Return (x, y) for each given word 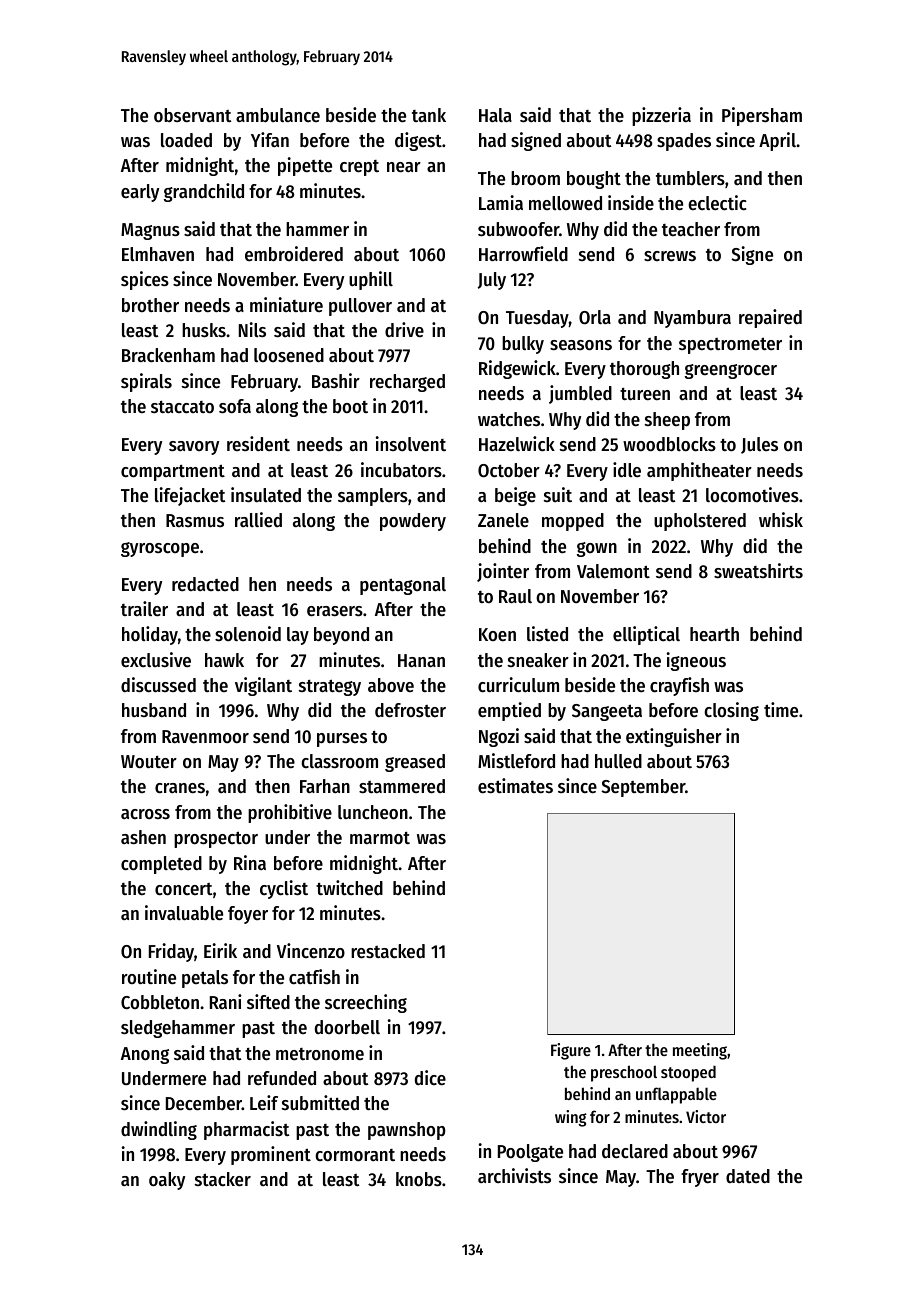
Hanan (421, 660)
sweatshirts (758, 571)
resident (258, 444)
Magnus (150, 231)
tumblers (690, 178)
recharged (407, 383)
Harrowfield (523, 254)
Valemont (613, 571)
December (204, 1103)
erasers (335, 611)
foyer (248, 915)
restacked (388, 951)
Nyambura (692, 319)
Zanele (503, 520)
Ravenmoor (205, 737)
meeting (700, 1051)
